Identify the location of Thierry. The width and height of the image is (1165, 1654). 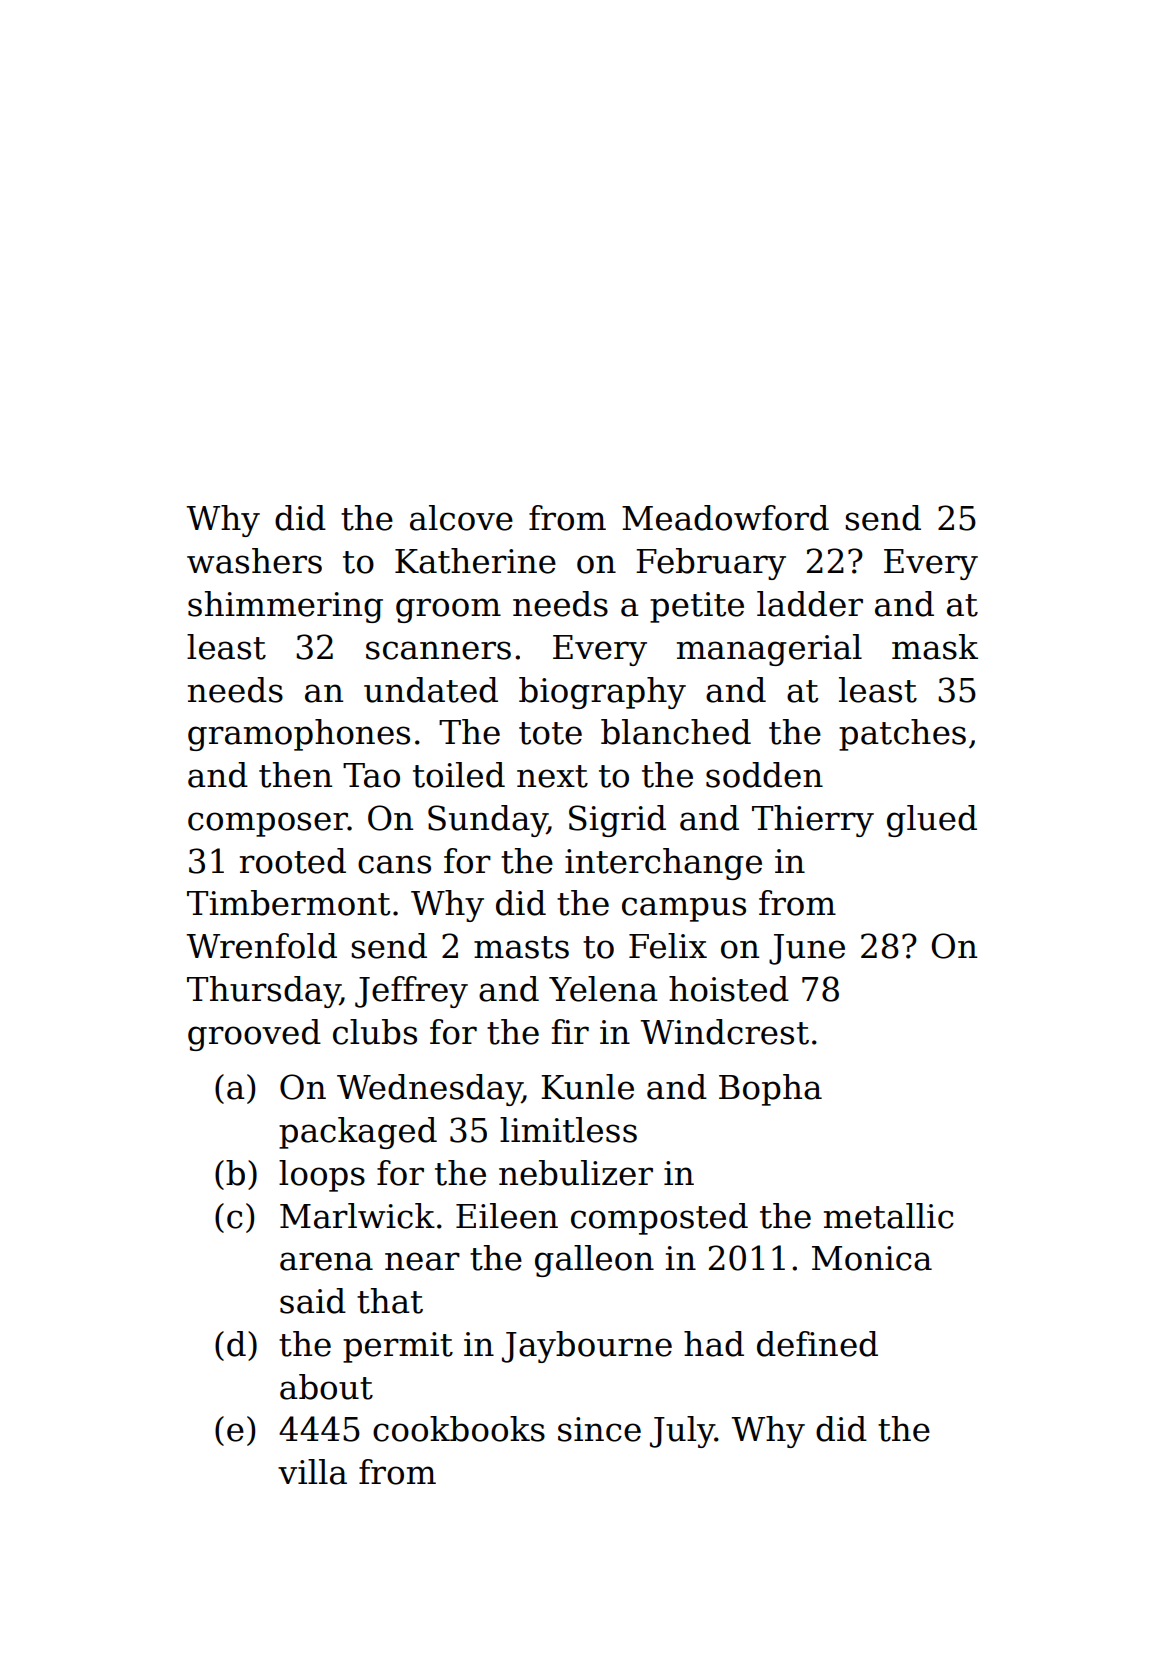
(813, 821).
